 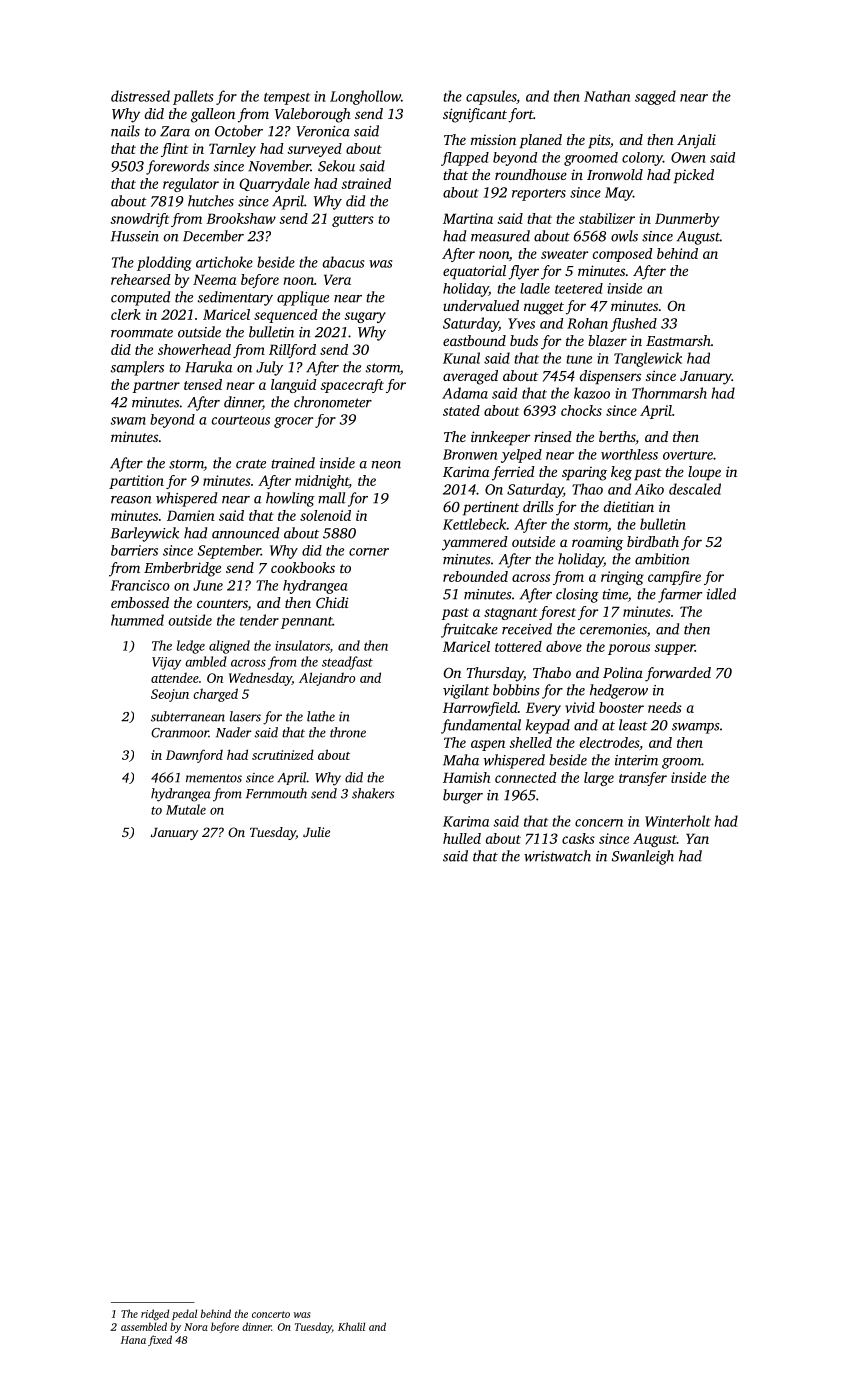 What do you see at coordinates (365, 97) in the screenshot?
I see `Longhollow` at bounding box center [365, 97].
